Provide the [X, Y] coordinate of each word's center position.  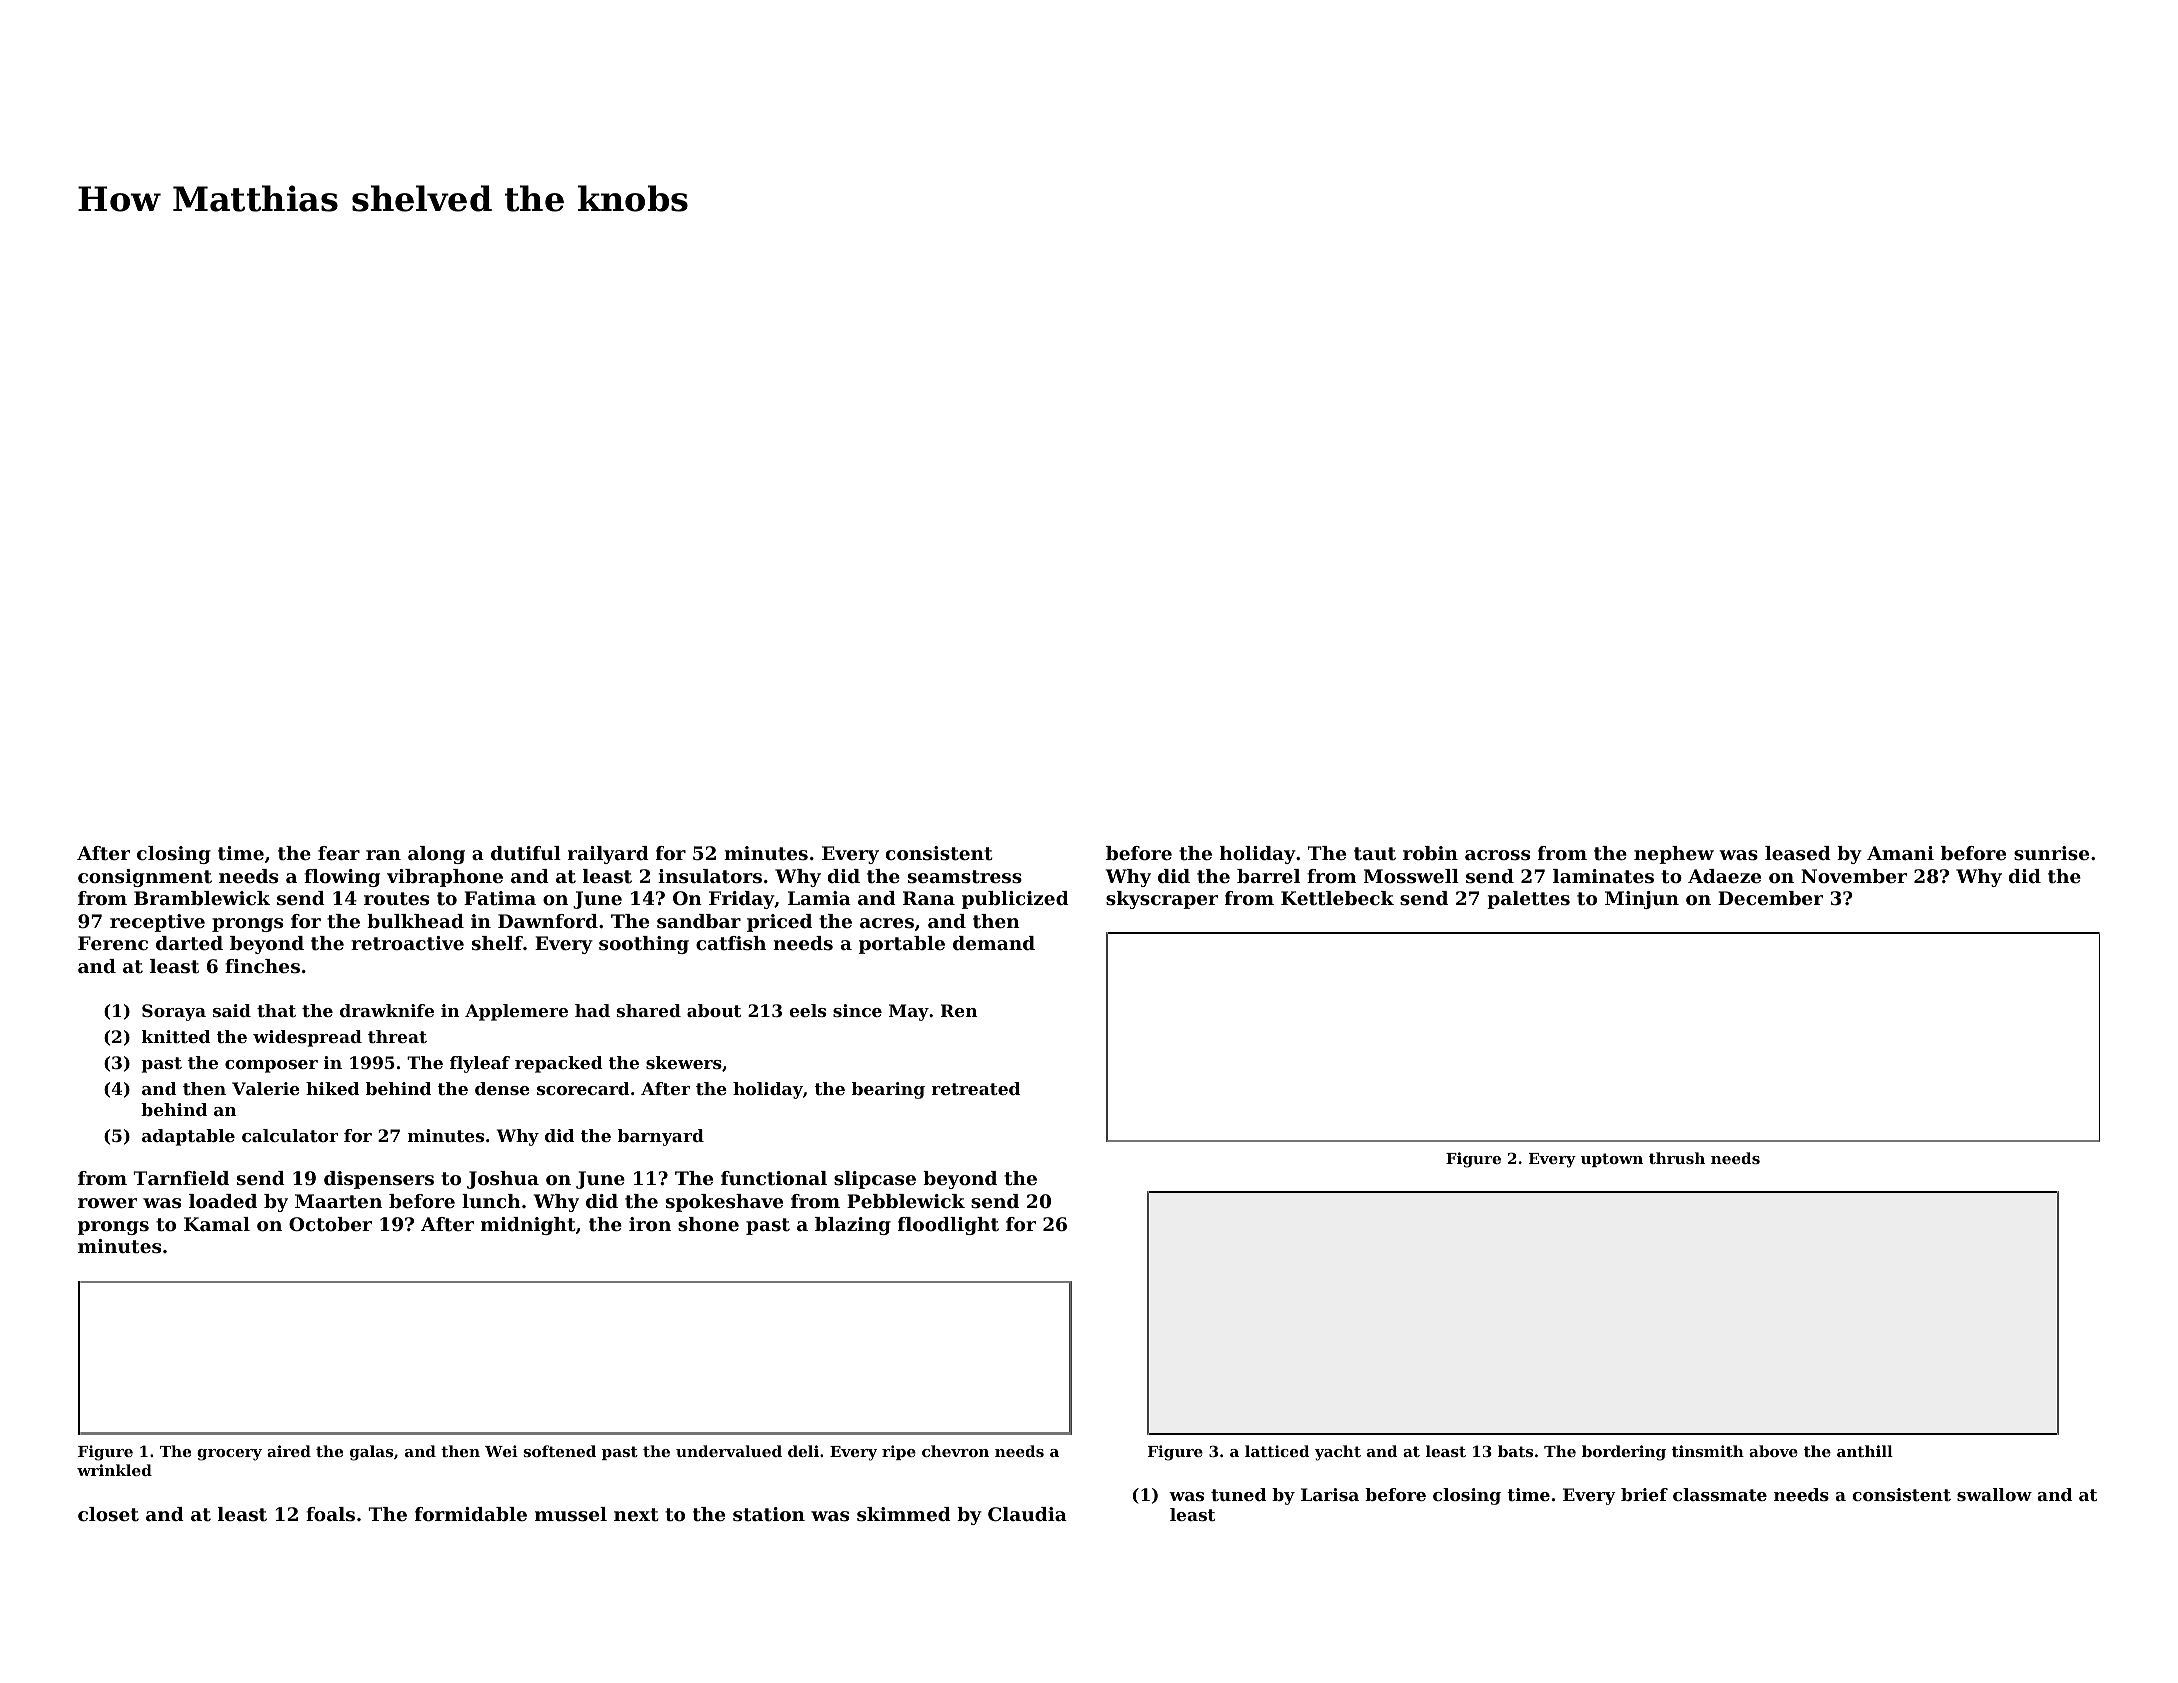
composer [271, 1066]
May [909, 1012]
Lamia [819, 898]
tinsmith [1708, 1451]
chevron [955, 1451]
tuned [1238, 1494]
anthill [1865, 1451]
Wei [501, 1451]
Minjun [1642, 900]
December [1770, 898]
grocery [229, 1455]
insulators [710, 876]
